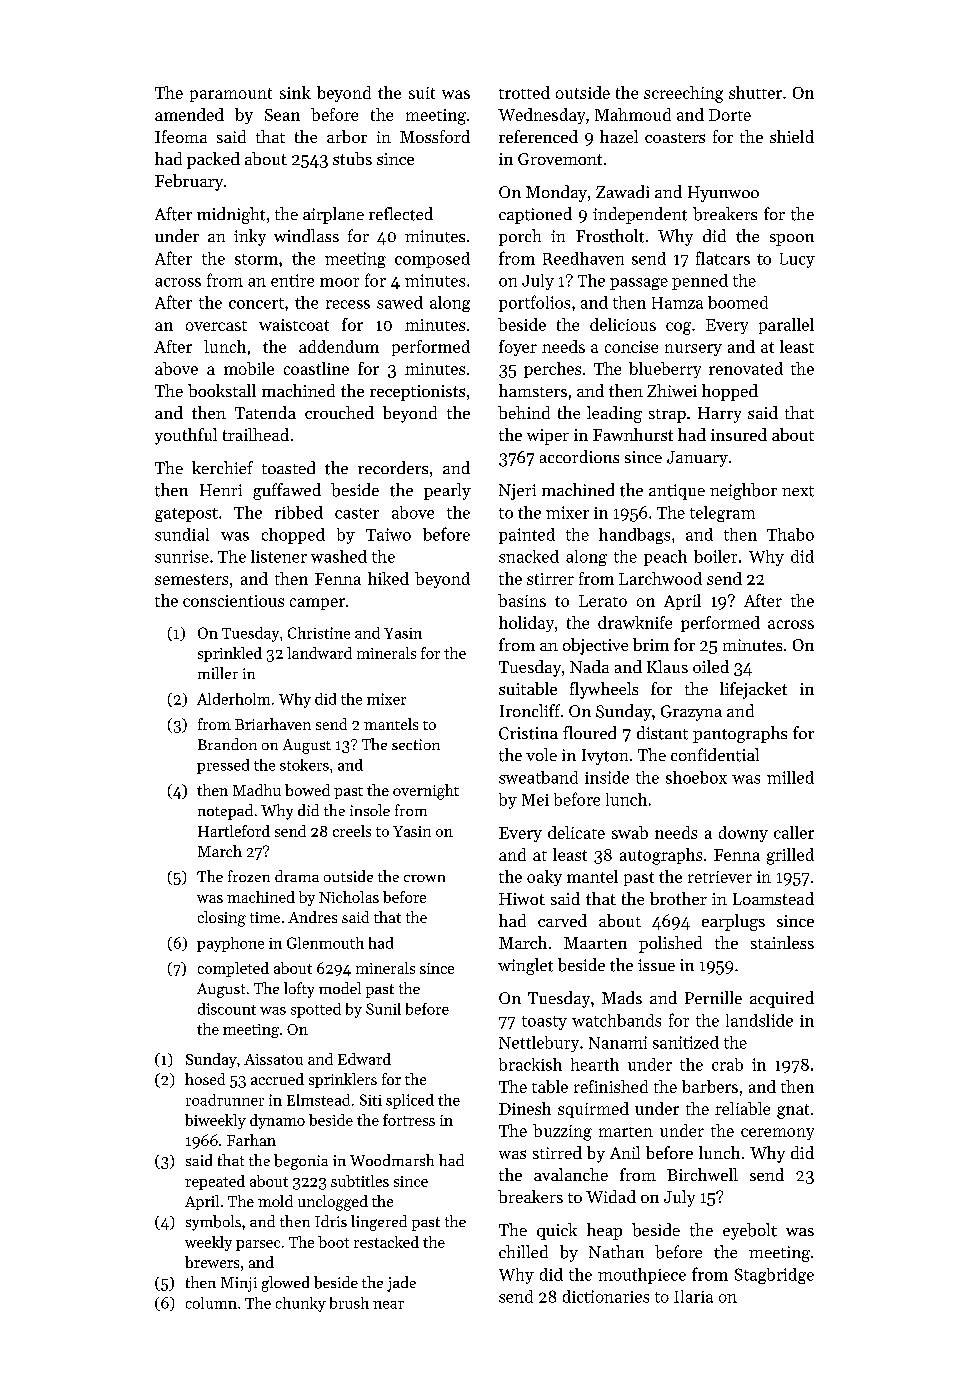  I want to click on trotted, so click(524, 92).
